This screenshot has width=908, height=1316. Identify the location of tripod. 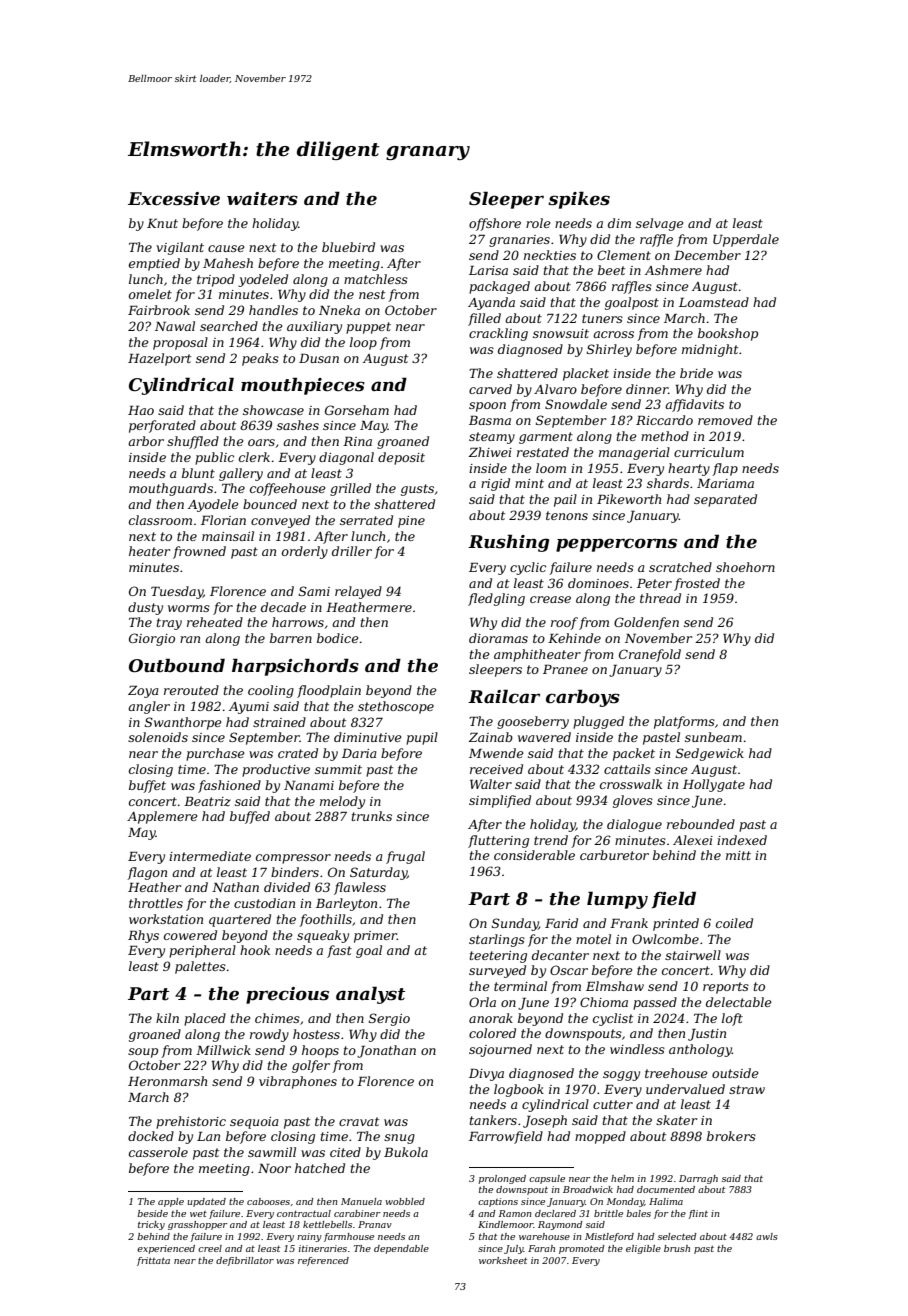
(216, 280).
